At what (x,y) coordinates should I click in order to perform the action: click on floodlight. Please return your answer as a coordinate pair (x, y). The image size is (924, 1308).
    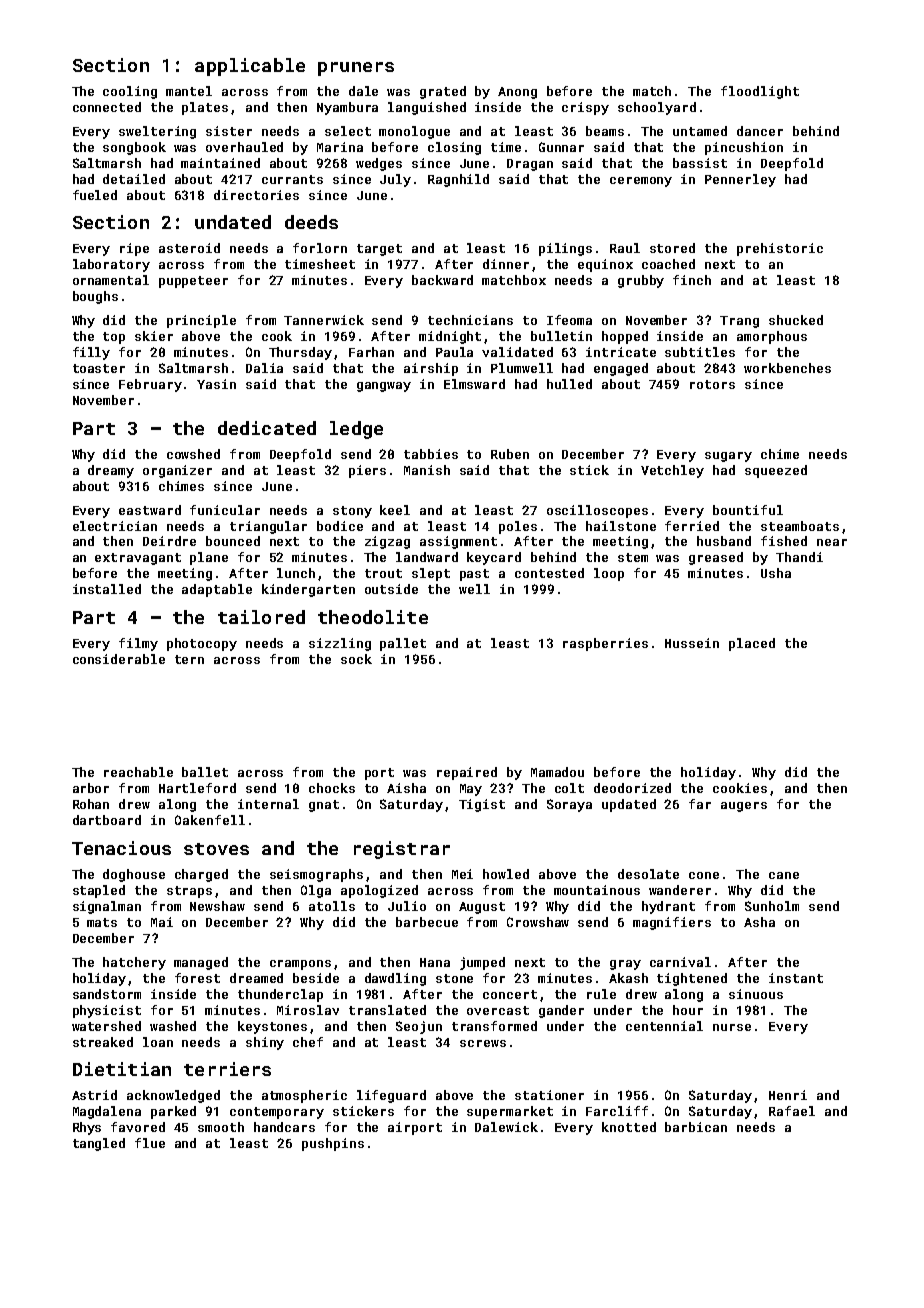
    Looking at the image, I should click on (760, 92).
